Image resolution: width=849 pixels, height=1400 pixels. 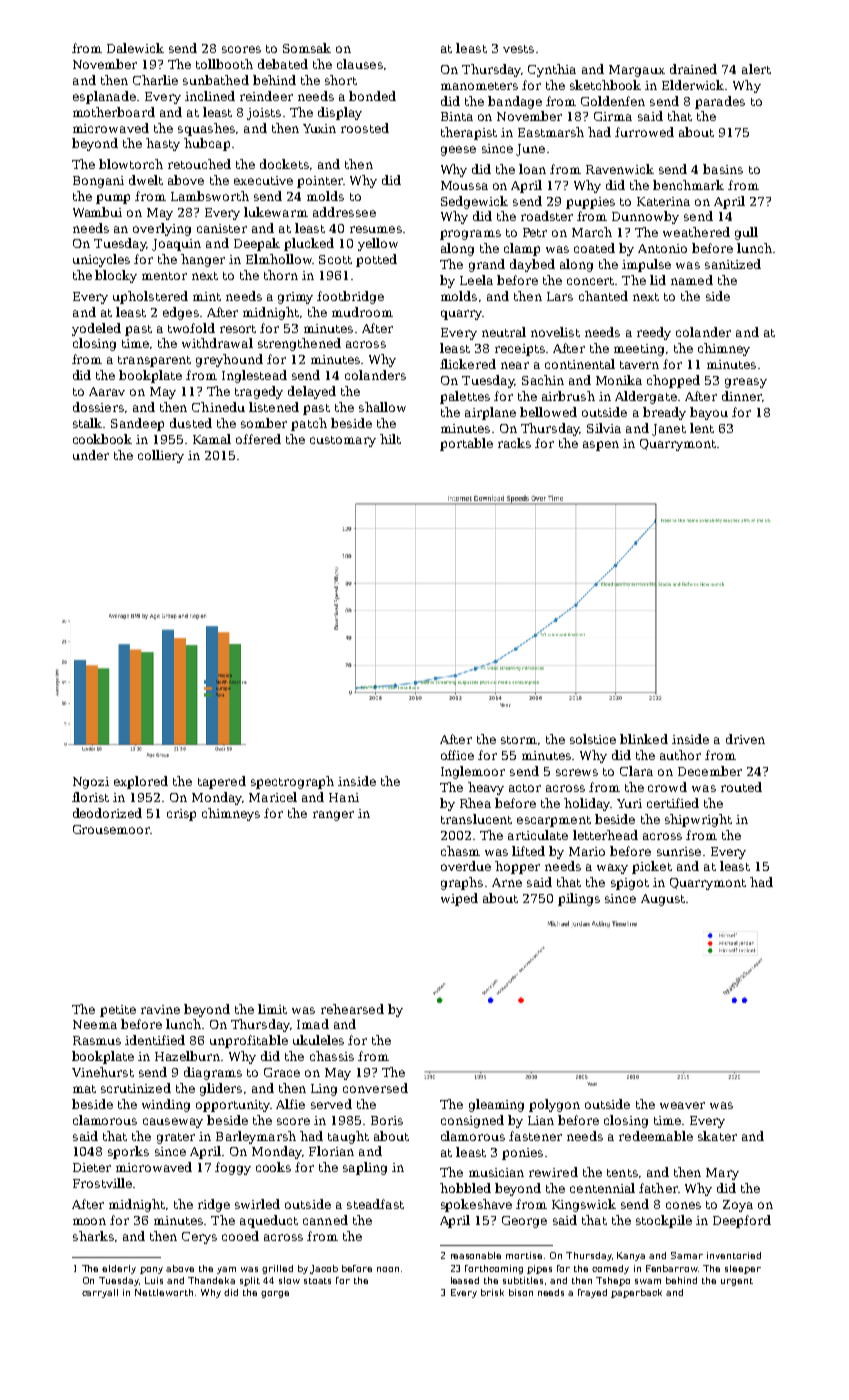 What do you see at coordinates (746, 233) in the page?
I see `gull` at bounding box center [746, 233].
